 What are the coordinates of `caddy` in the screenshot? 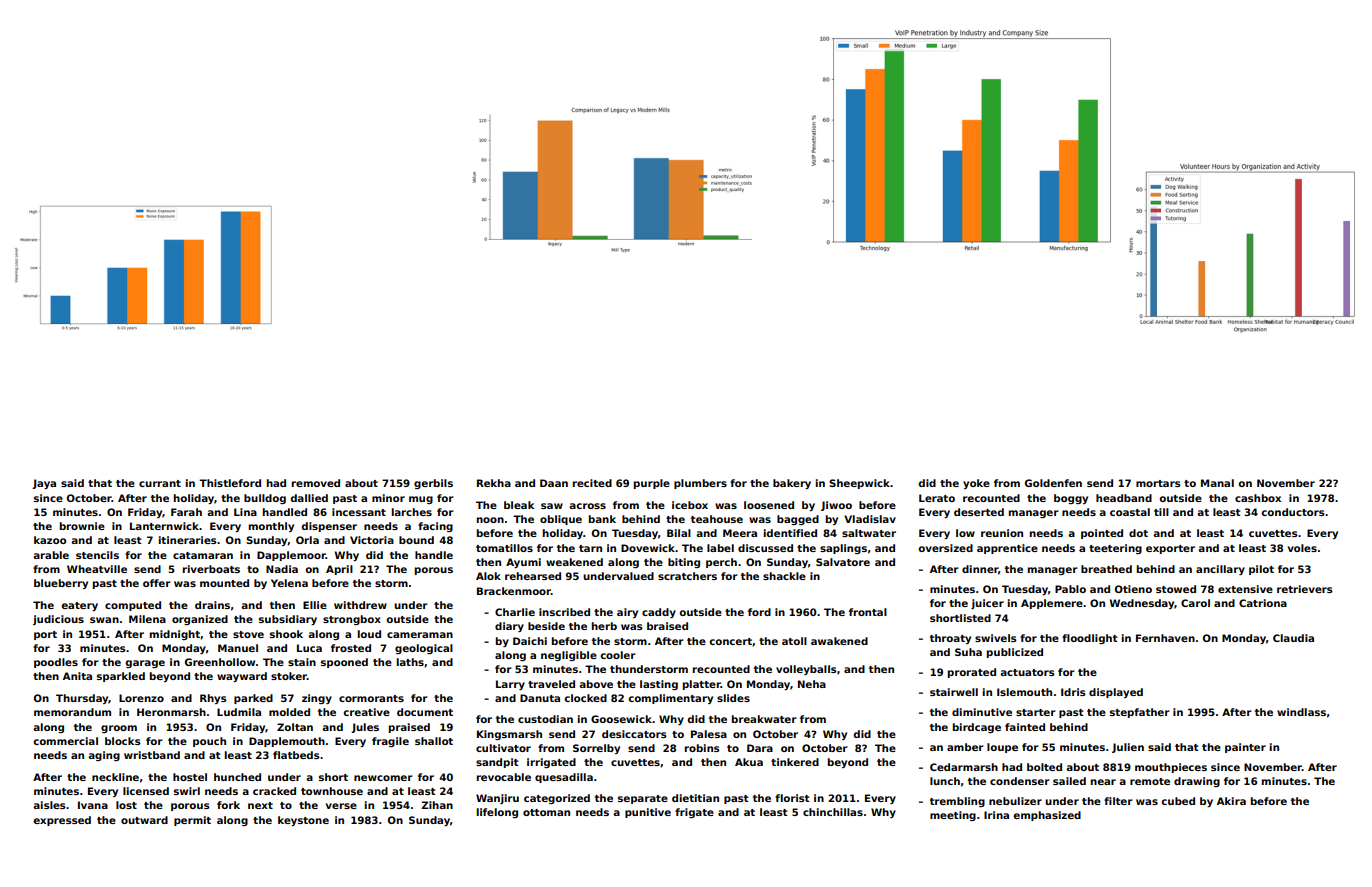 It's located at (659, 613).
